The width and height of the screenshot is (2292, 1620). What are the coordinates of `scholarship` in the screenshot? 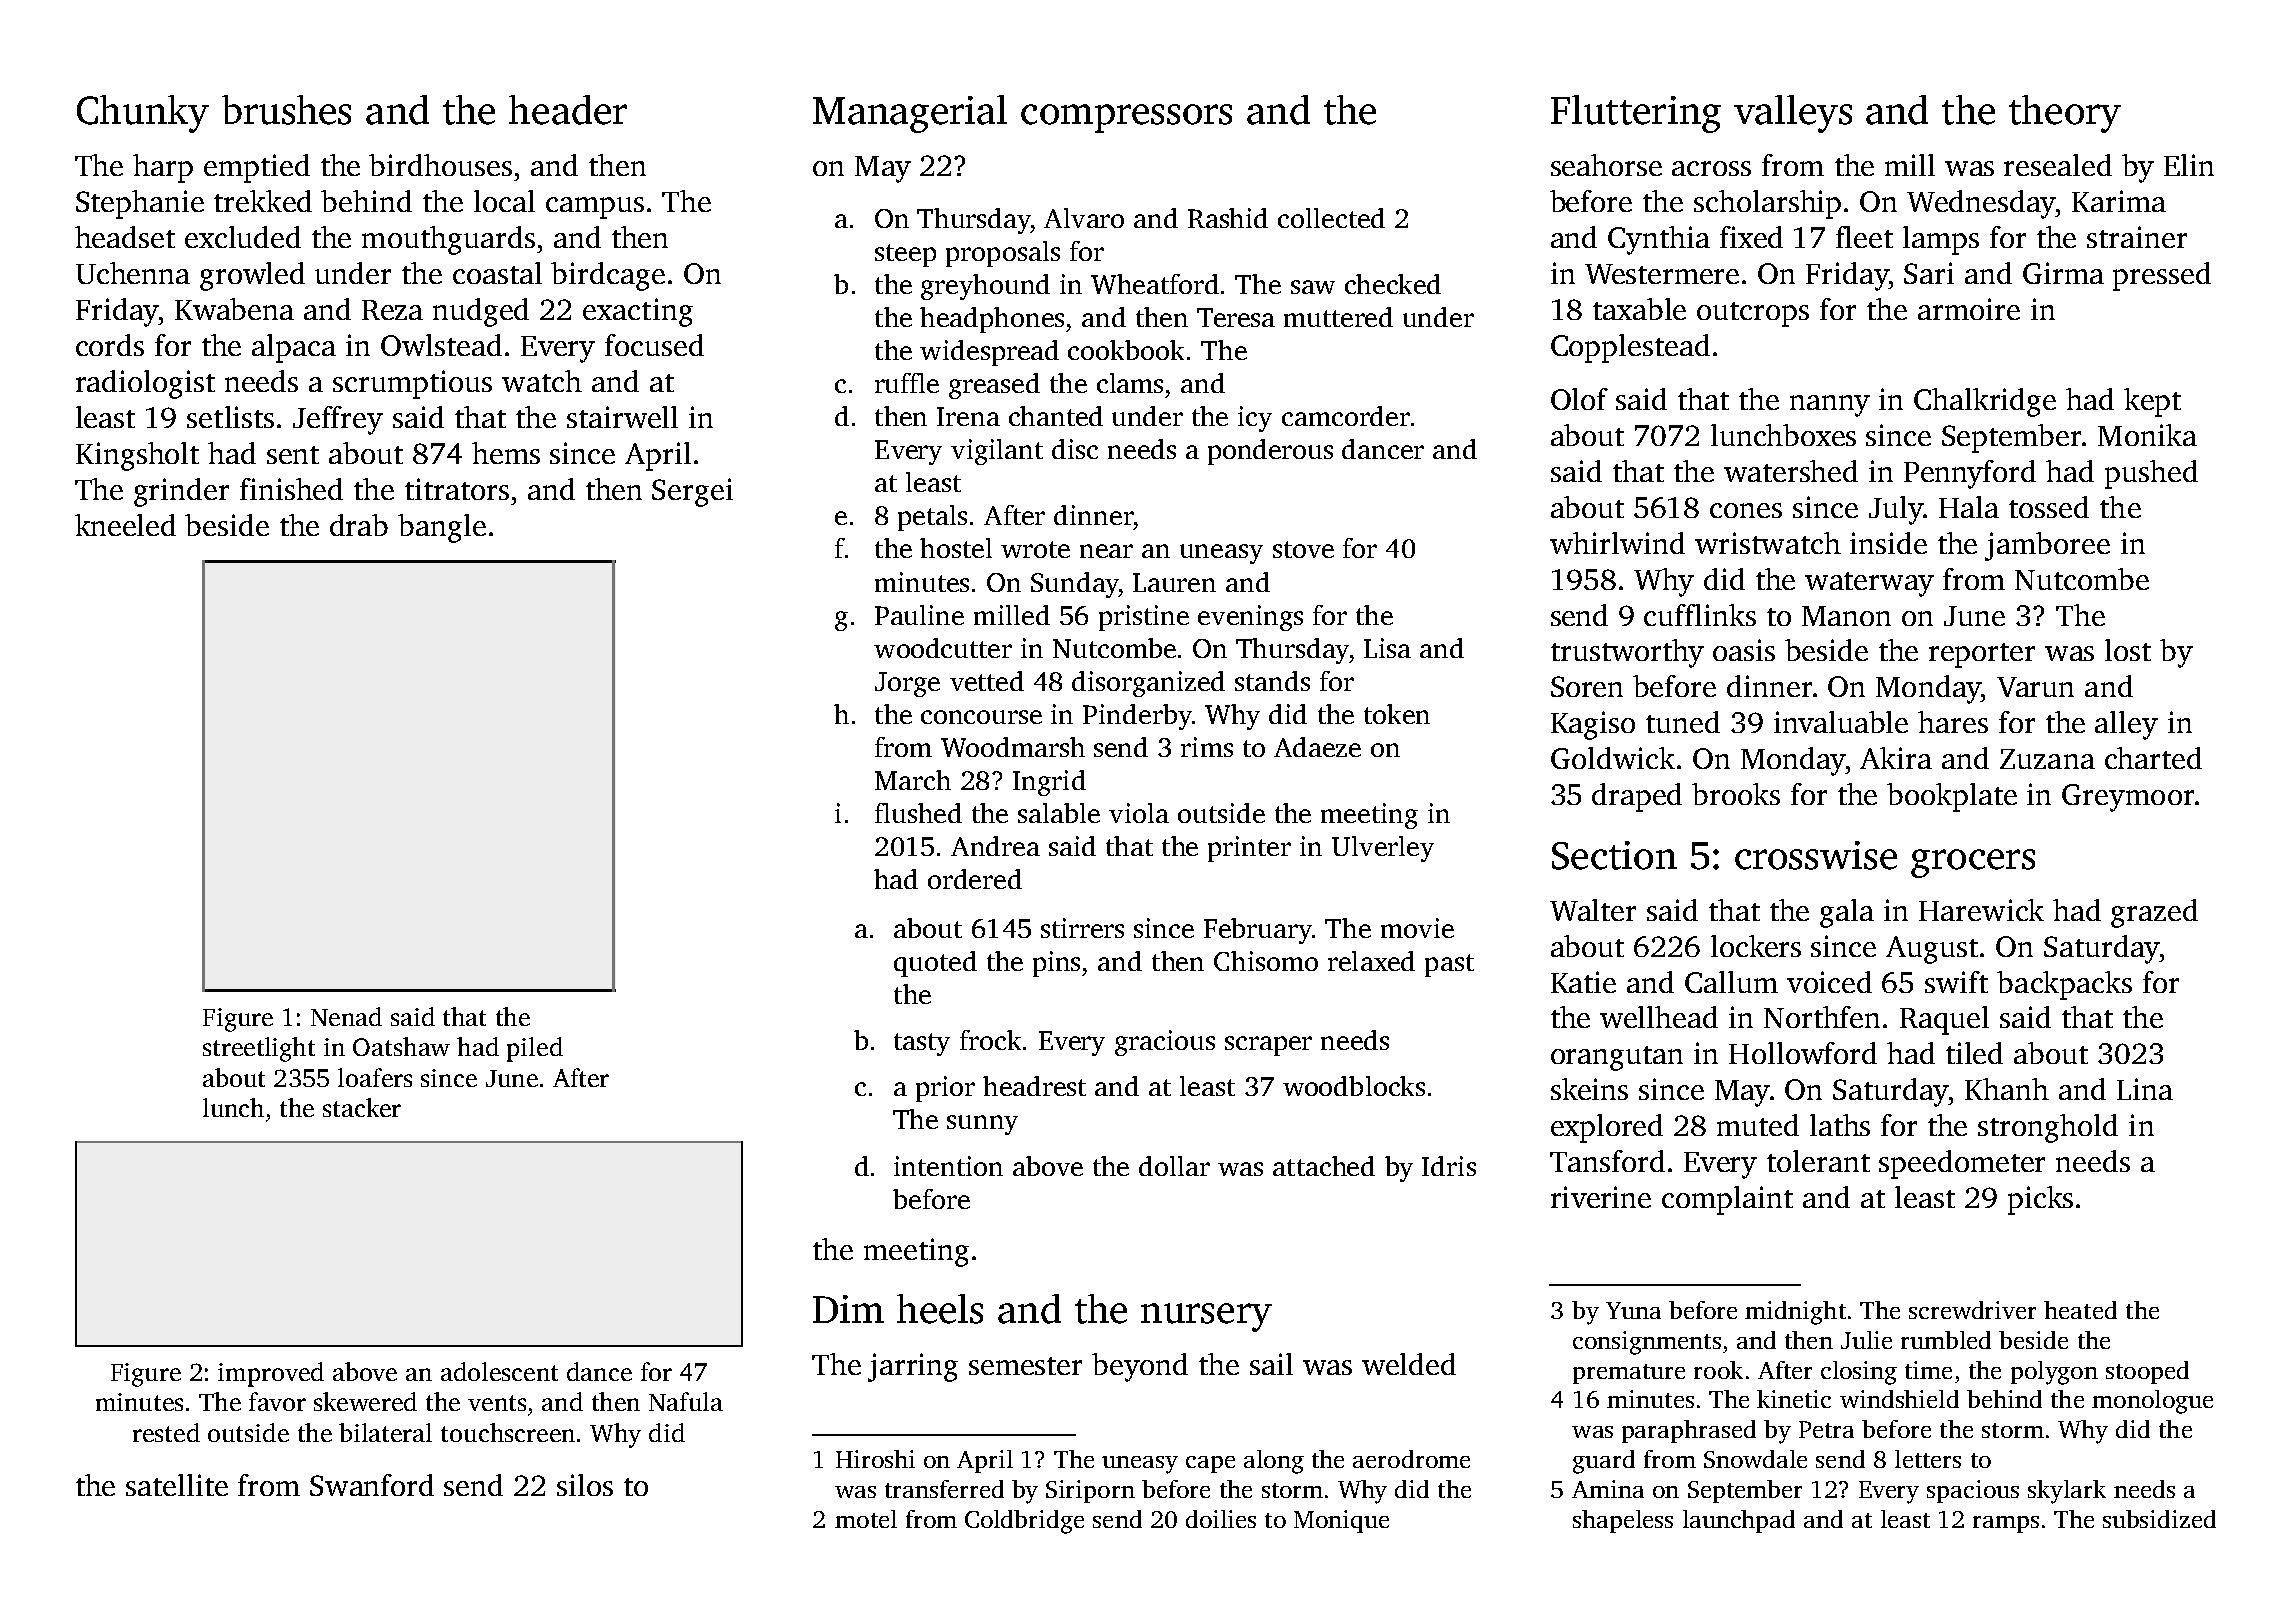 It's located at (1767, 204).
